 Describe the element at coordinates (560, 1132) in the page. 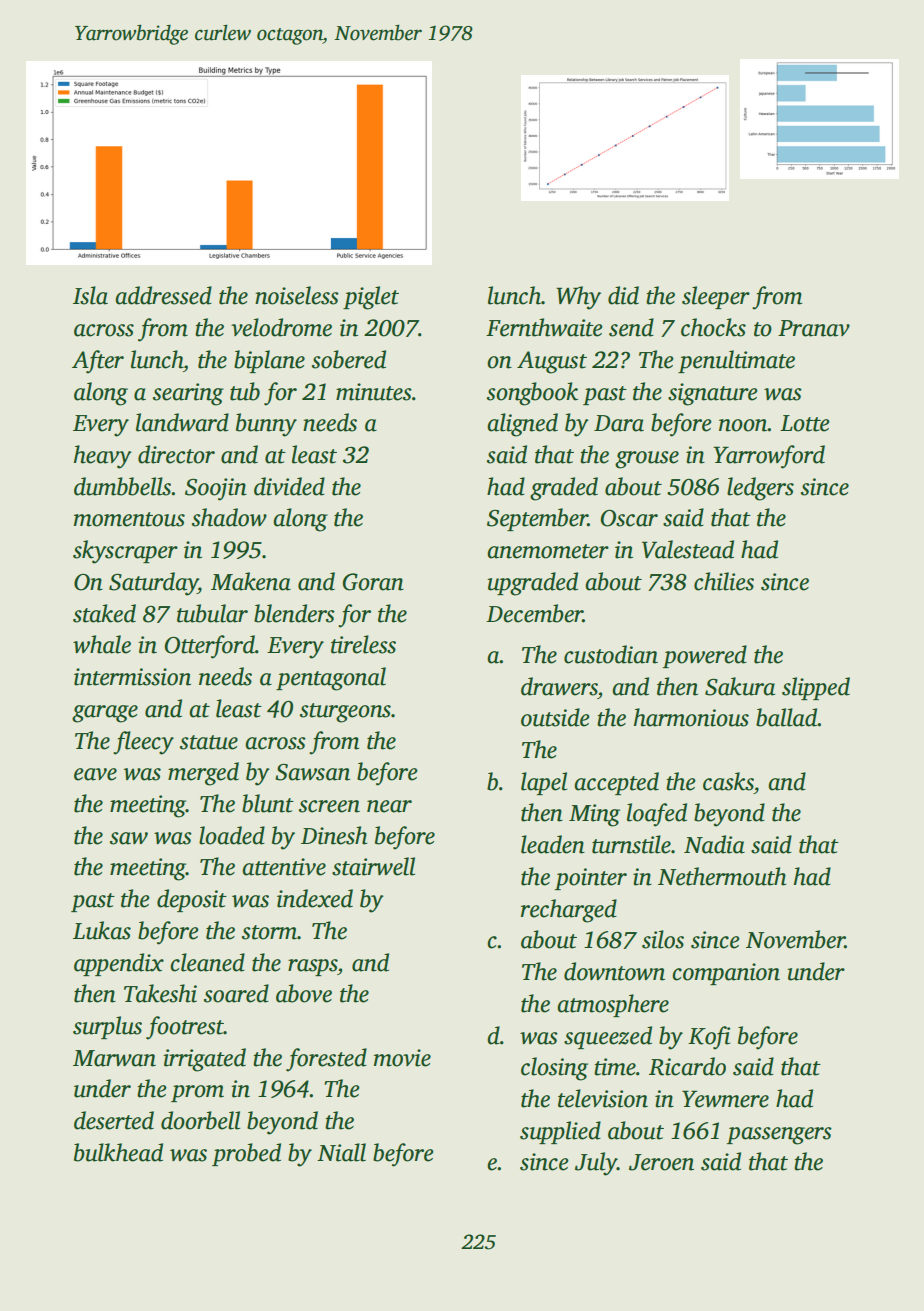

I see `supplied` at that location.
